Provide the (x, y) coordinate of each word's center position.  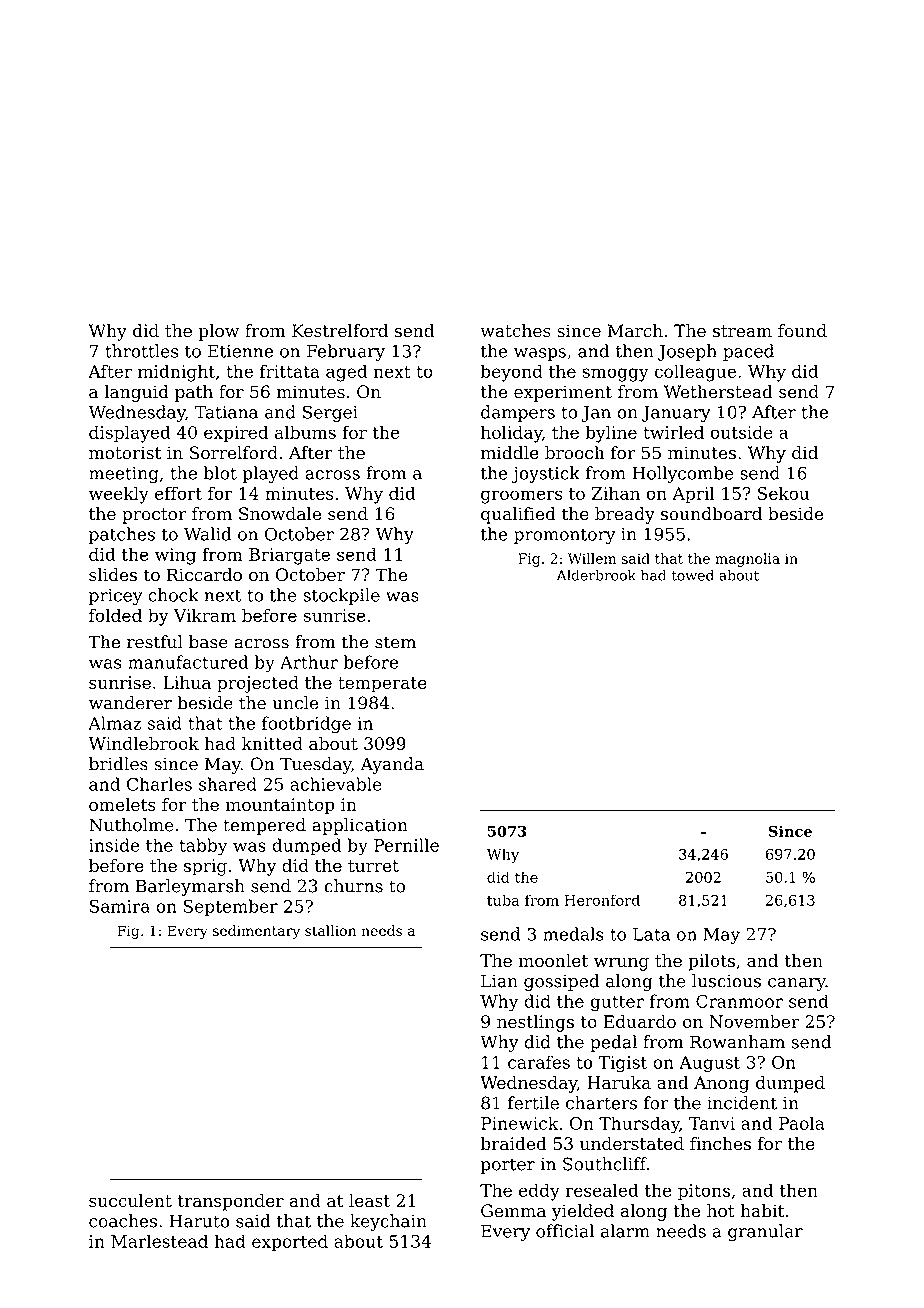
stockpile (341, 596)
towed (692, 575)
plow (218, 332)
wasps (540, 354)
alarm (625, 1231)
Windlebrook (143, 743)
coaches (123, 1221)
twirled (673, 432)
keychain (388, 1222)
